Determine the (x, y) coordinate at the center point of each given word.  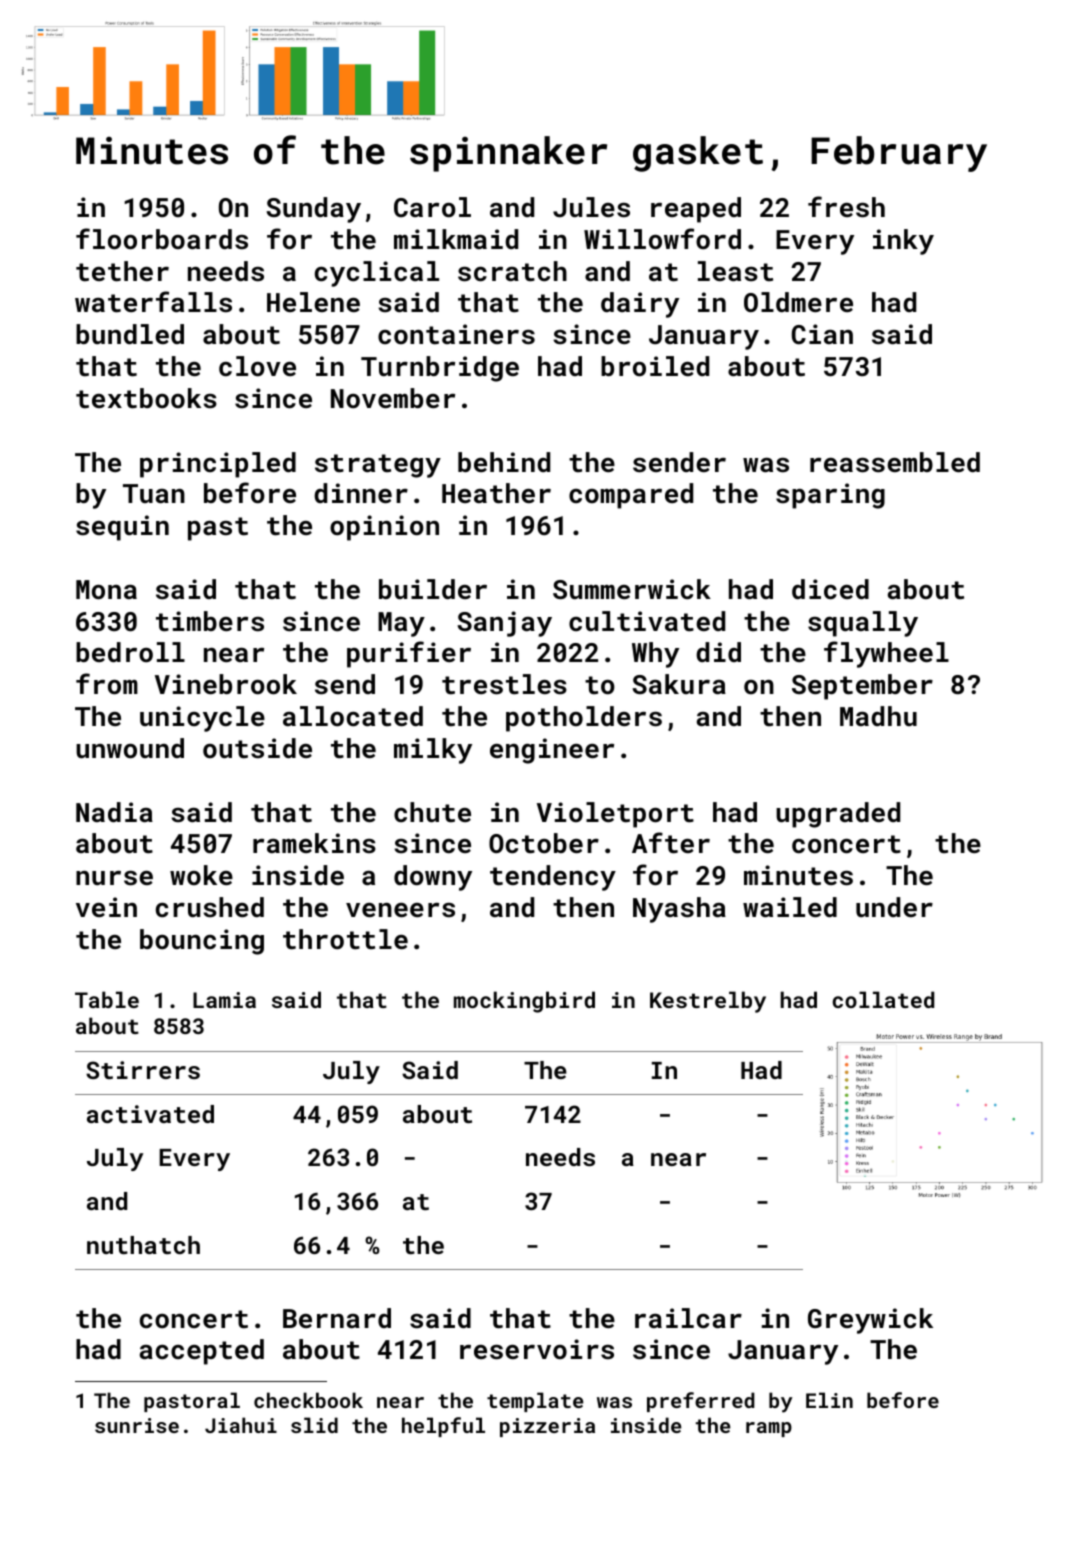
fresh (846, 207)
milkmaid (456, 239)
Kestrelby (708, 1002)
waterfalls (153, 302)
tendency (553, 878)
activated (150, 1114)
